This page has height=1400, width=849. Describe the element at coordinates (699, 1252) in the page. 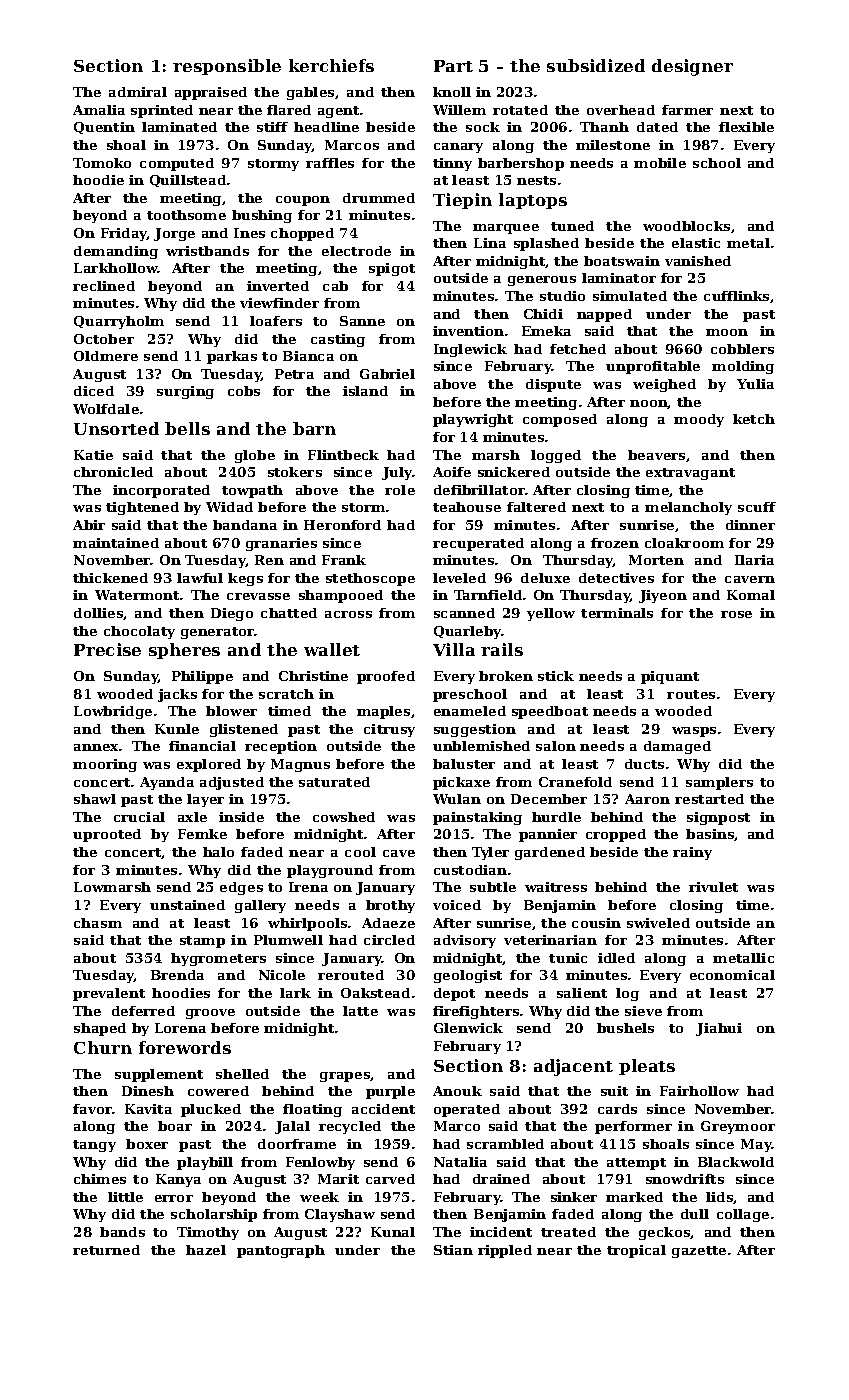

I see `gazette` at that location.
